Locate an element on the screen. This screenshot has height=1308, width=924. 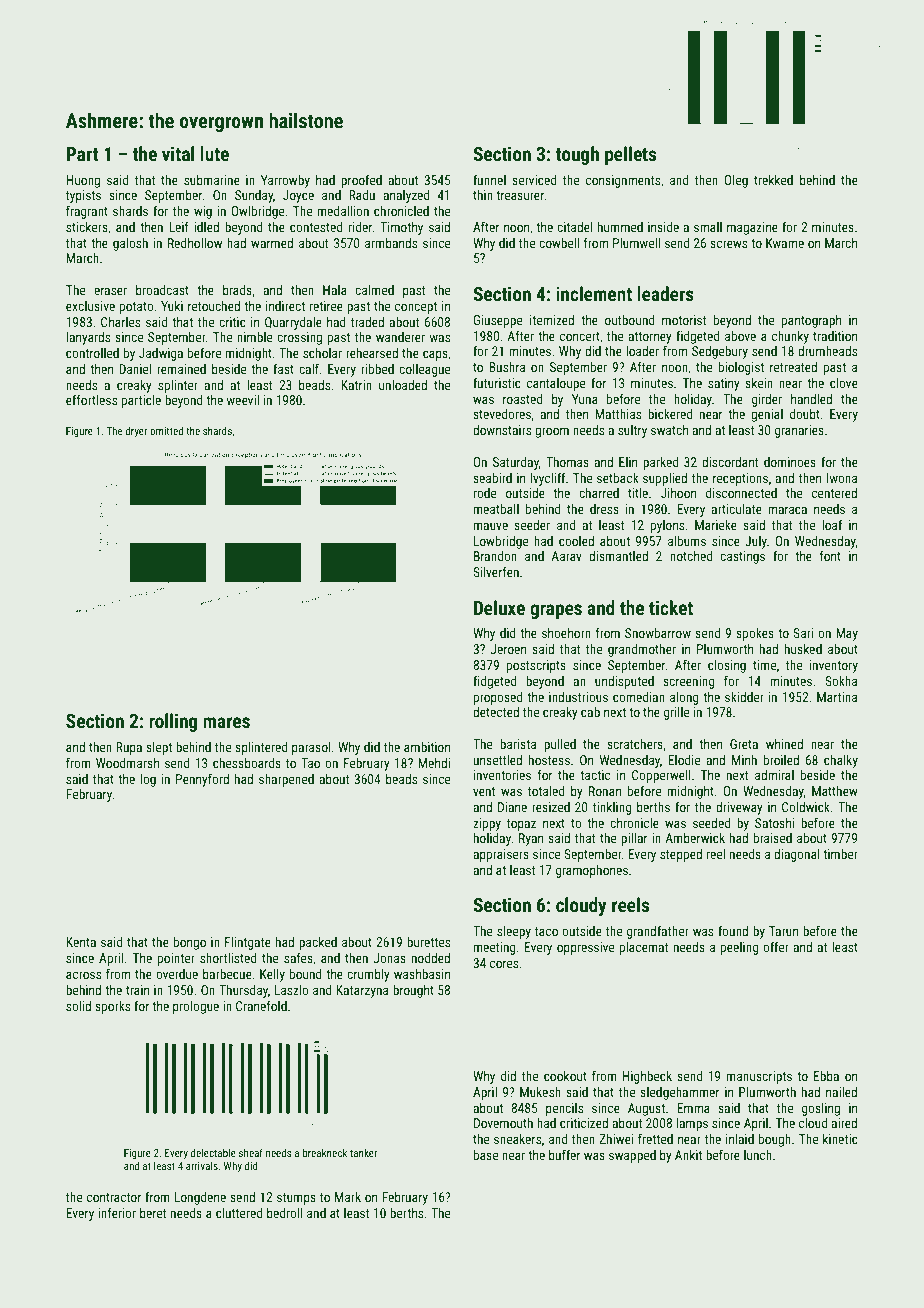
tough is located at coordinates (577, 155).
